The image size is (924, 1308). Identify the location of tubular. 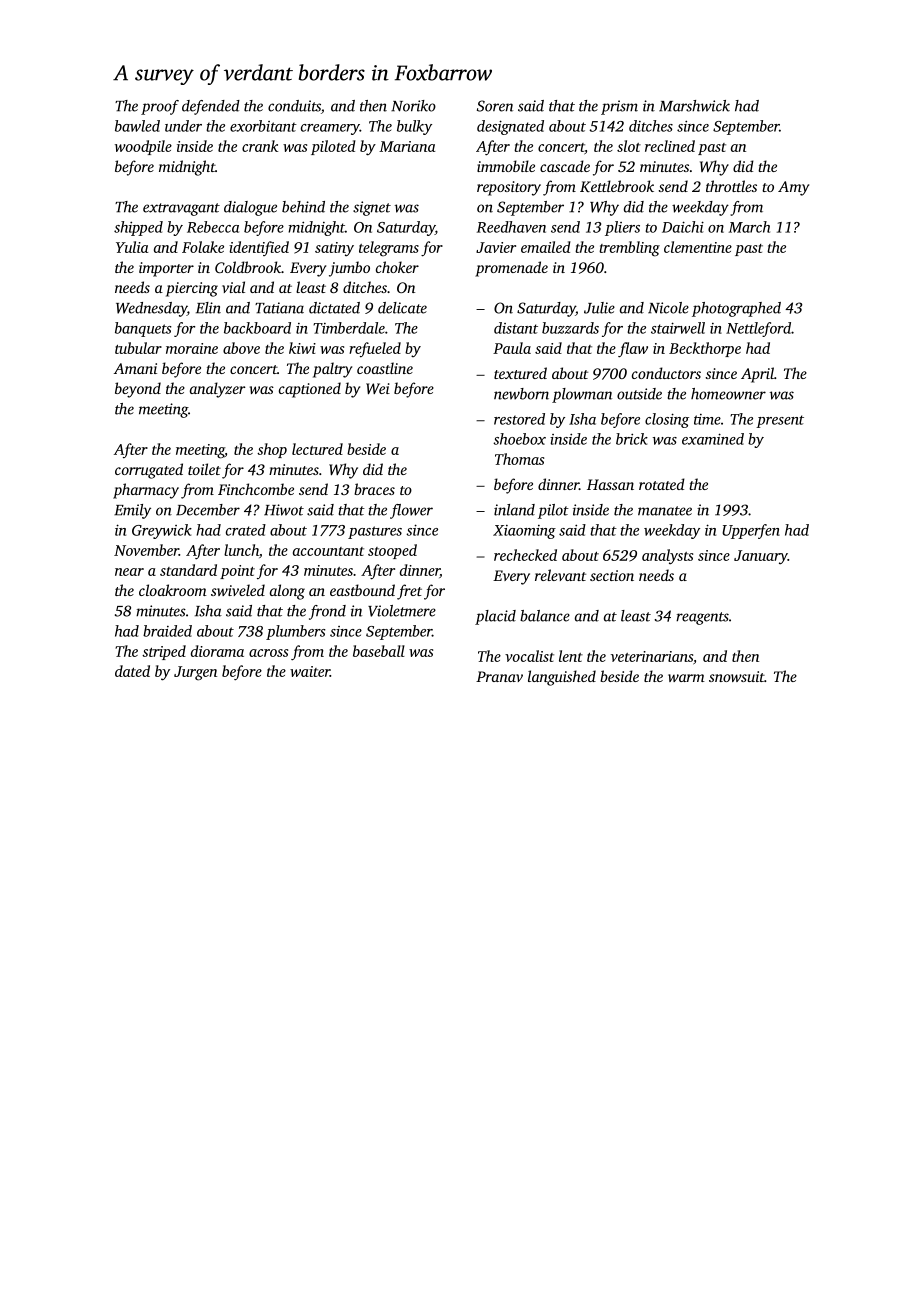
(138, 348).
